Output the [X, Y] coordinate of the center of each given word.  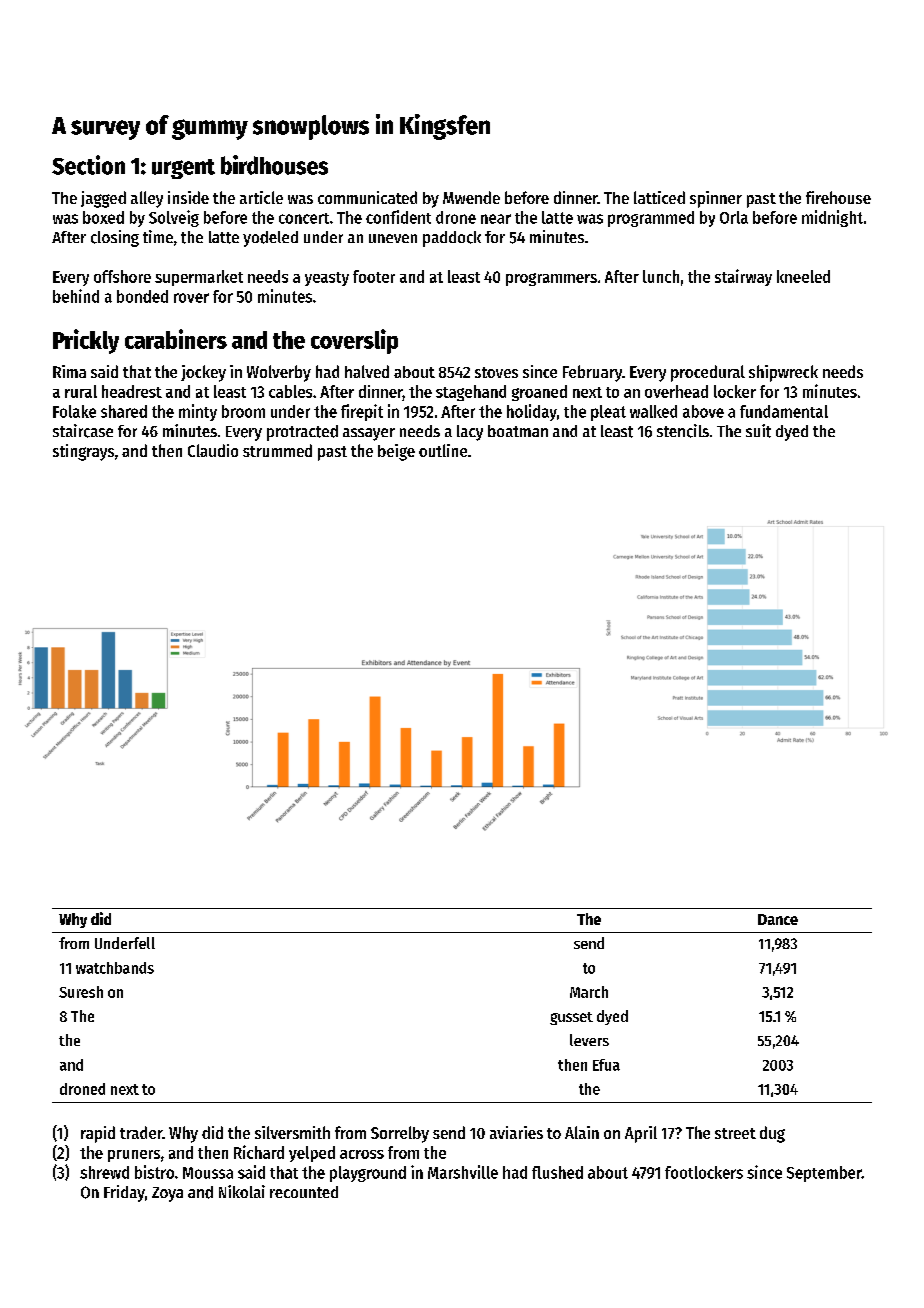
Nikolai [242, 1191]
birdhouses [274, 165]
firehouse [838, 197]
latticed [659, 197]
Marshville [463, 1172]
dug [772, 1134]
